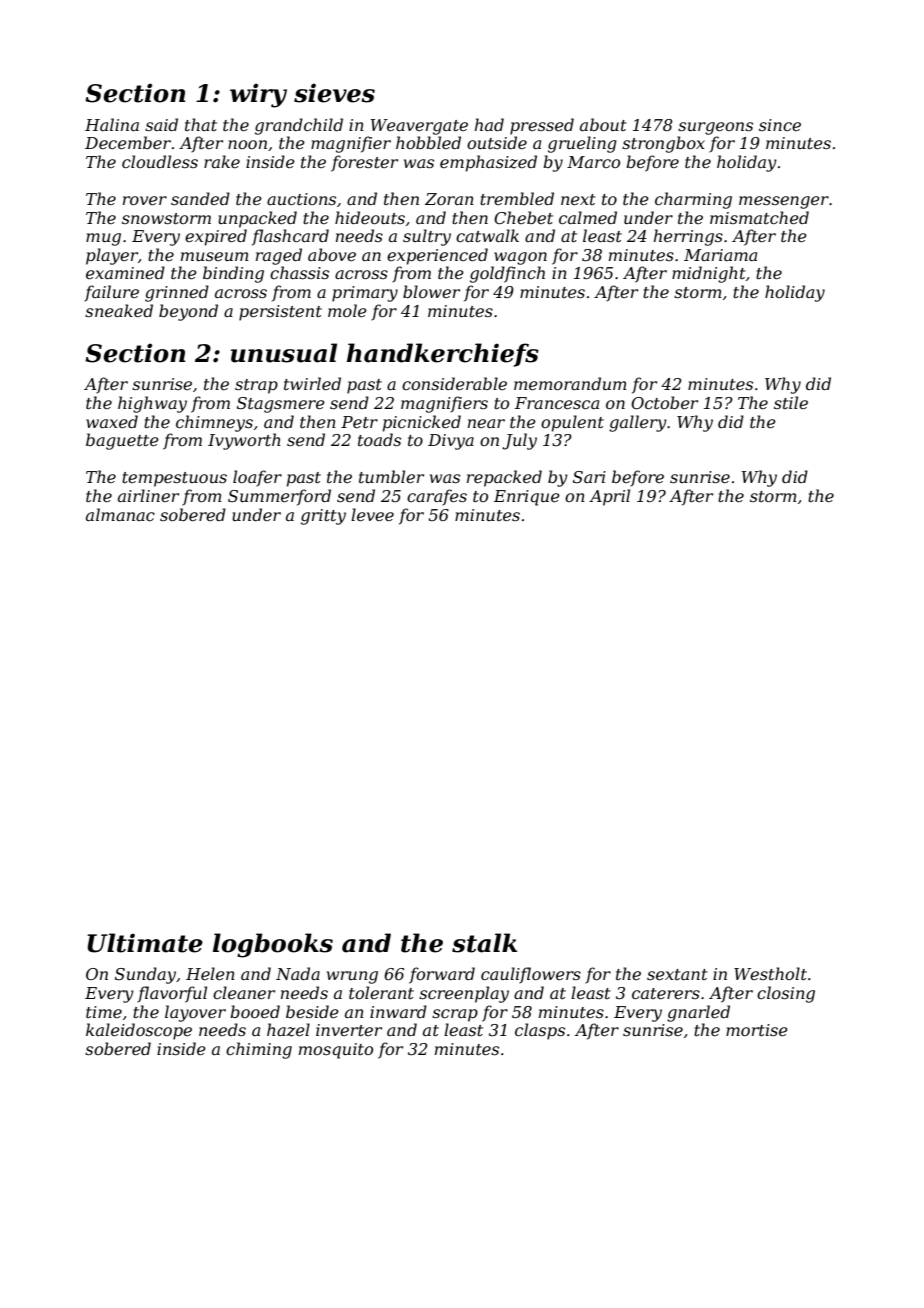 This screenshot has width=924, height=1308. I want to click on since, so click(780, 125).
